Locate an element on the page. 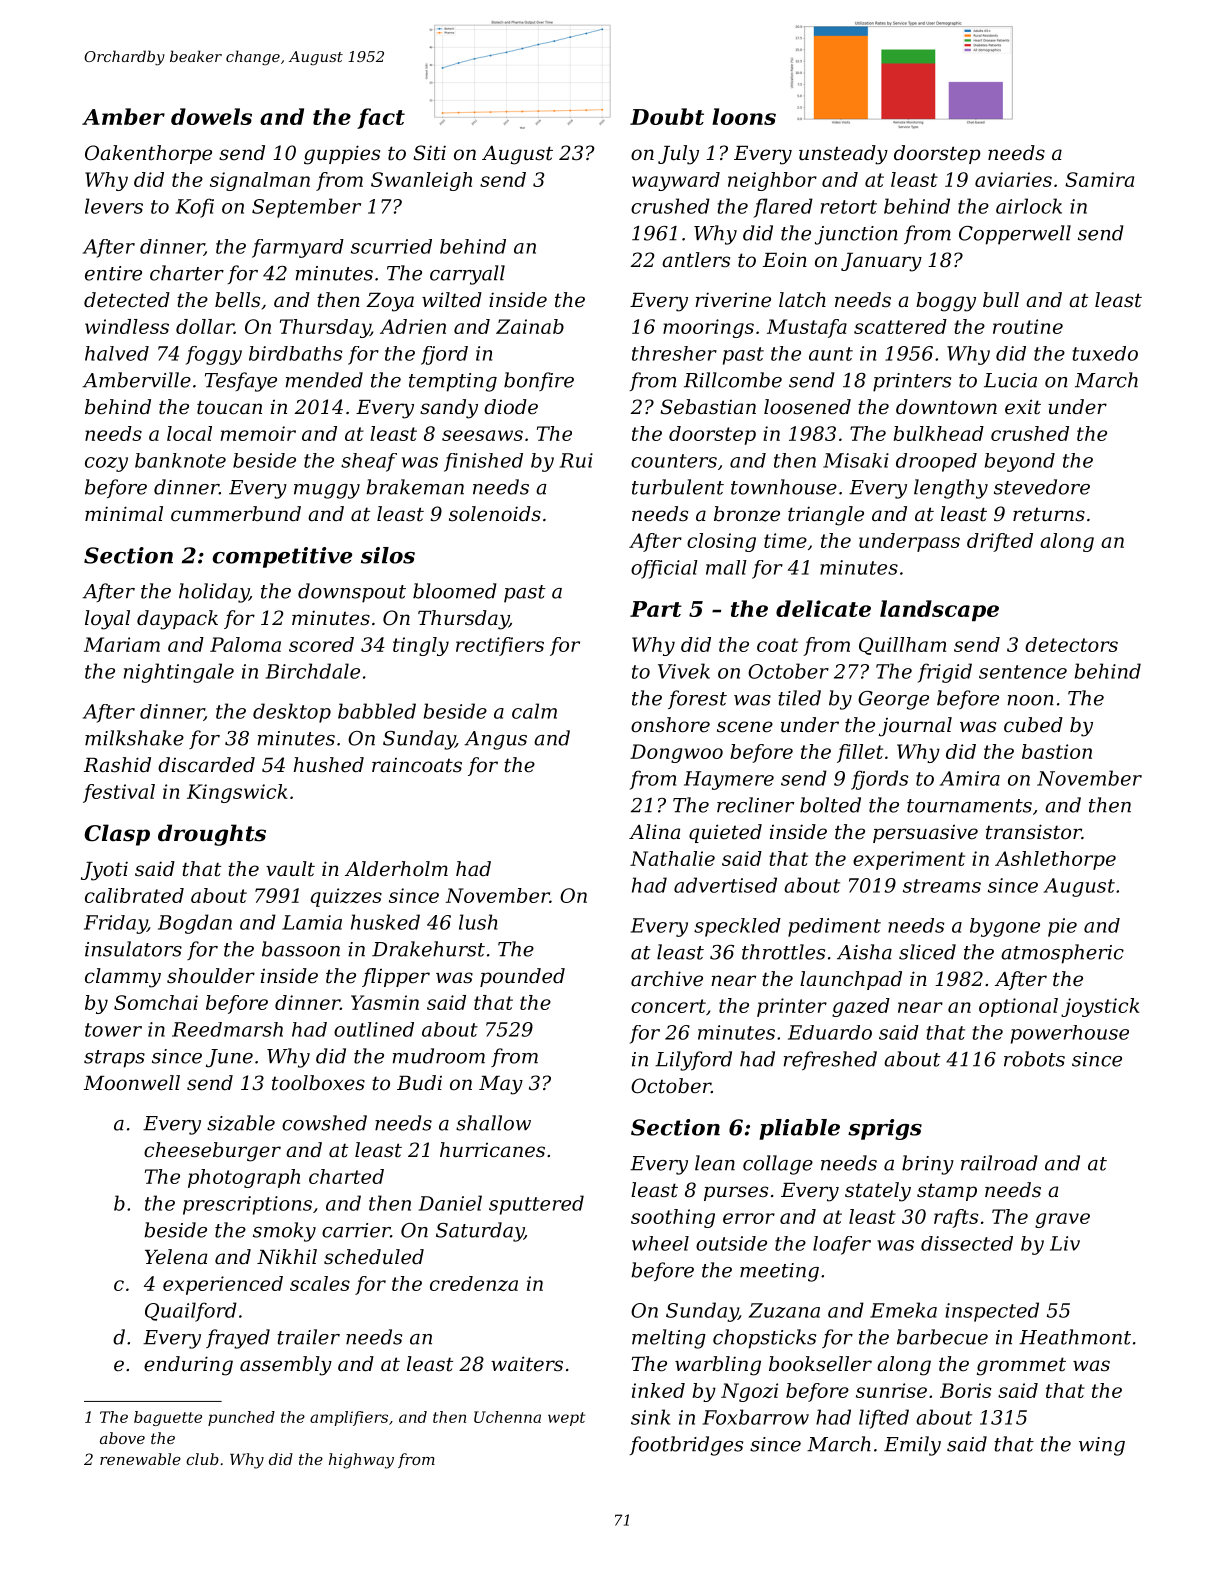 This page has width=1226, height=1586. sprigs is located at coordinates (885, 1129).
